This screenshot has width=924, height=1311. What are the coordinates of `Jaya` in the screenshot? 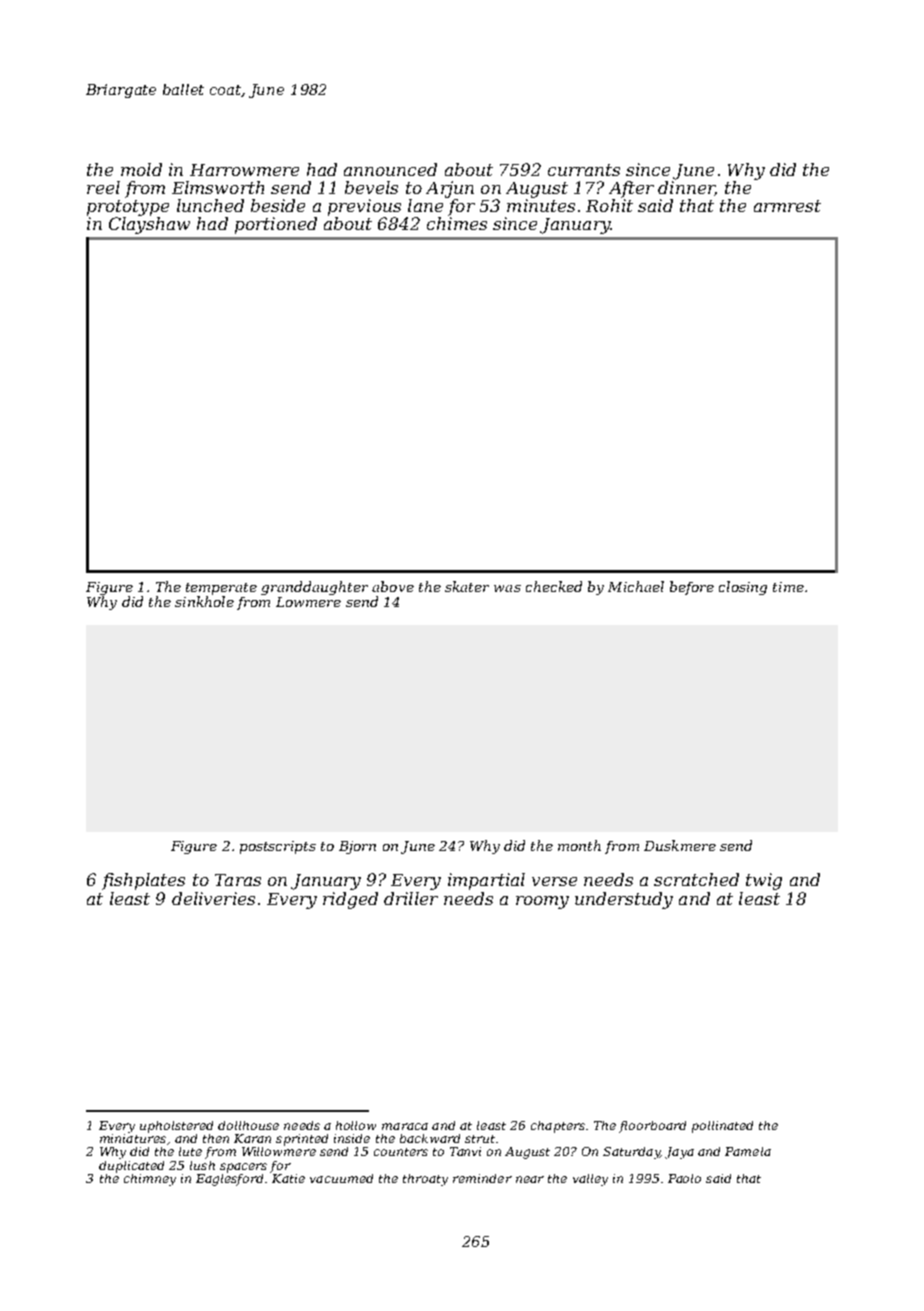 It's located at (679, 1153).
